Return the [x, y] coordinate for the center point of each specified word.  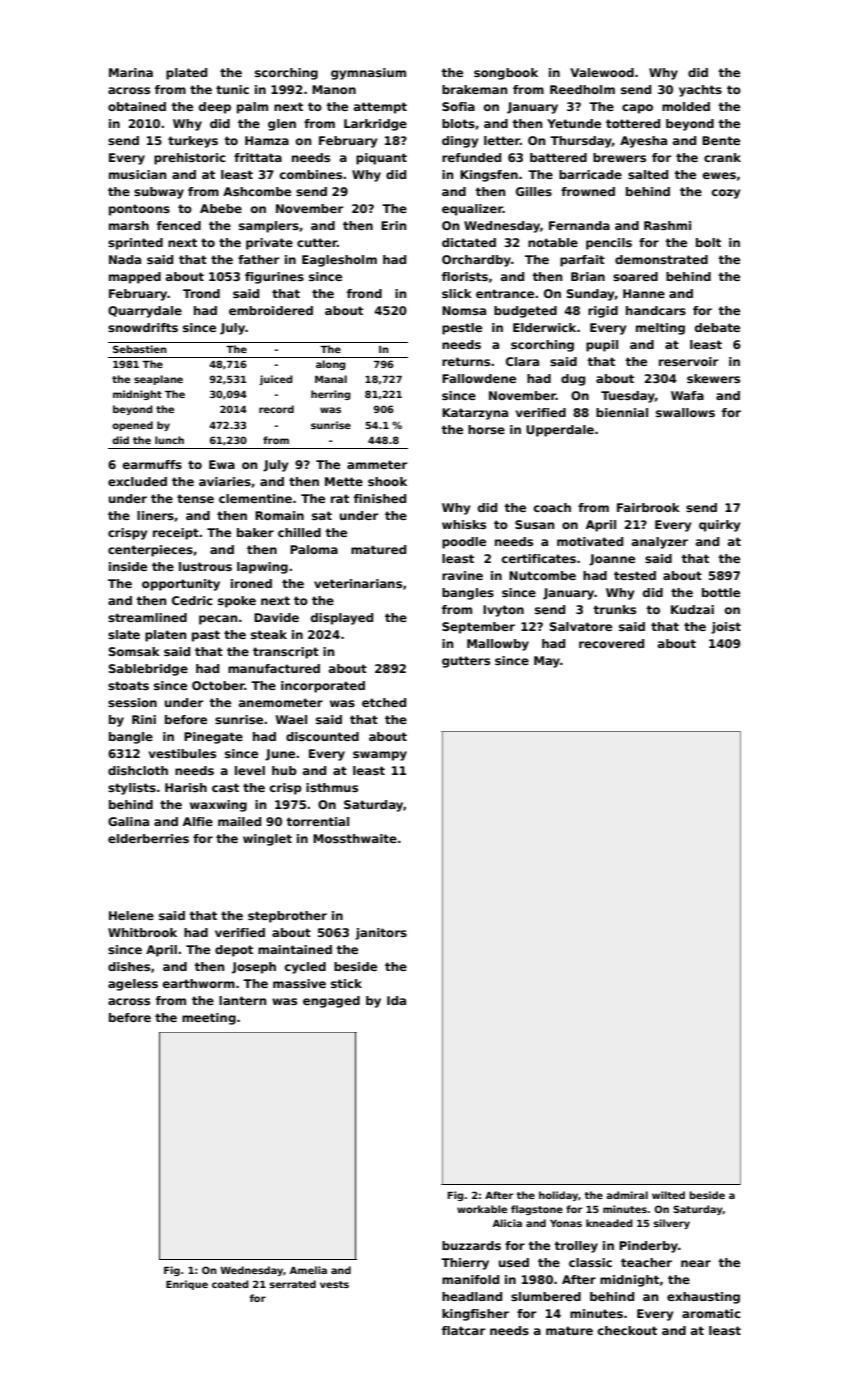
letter [502, 140]
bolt [708, 242]
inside [128, 566]
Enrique [187, 1285]
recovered [611, 643]
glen [282, 125]
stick [346, 983]
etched [384, 702]
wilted [668, 1195]
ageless [133, 985]
